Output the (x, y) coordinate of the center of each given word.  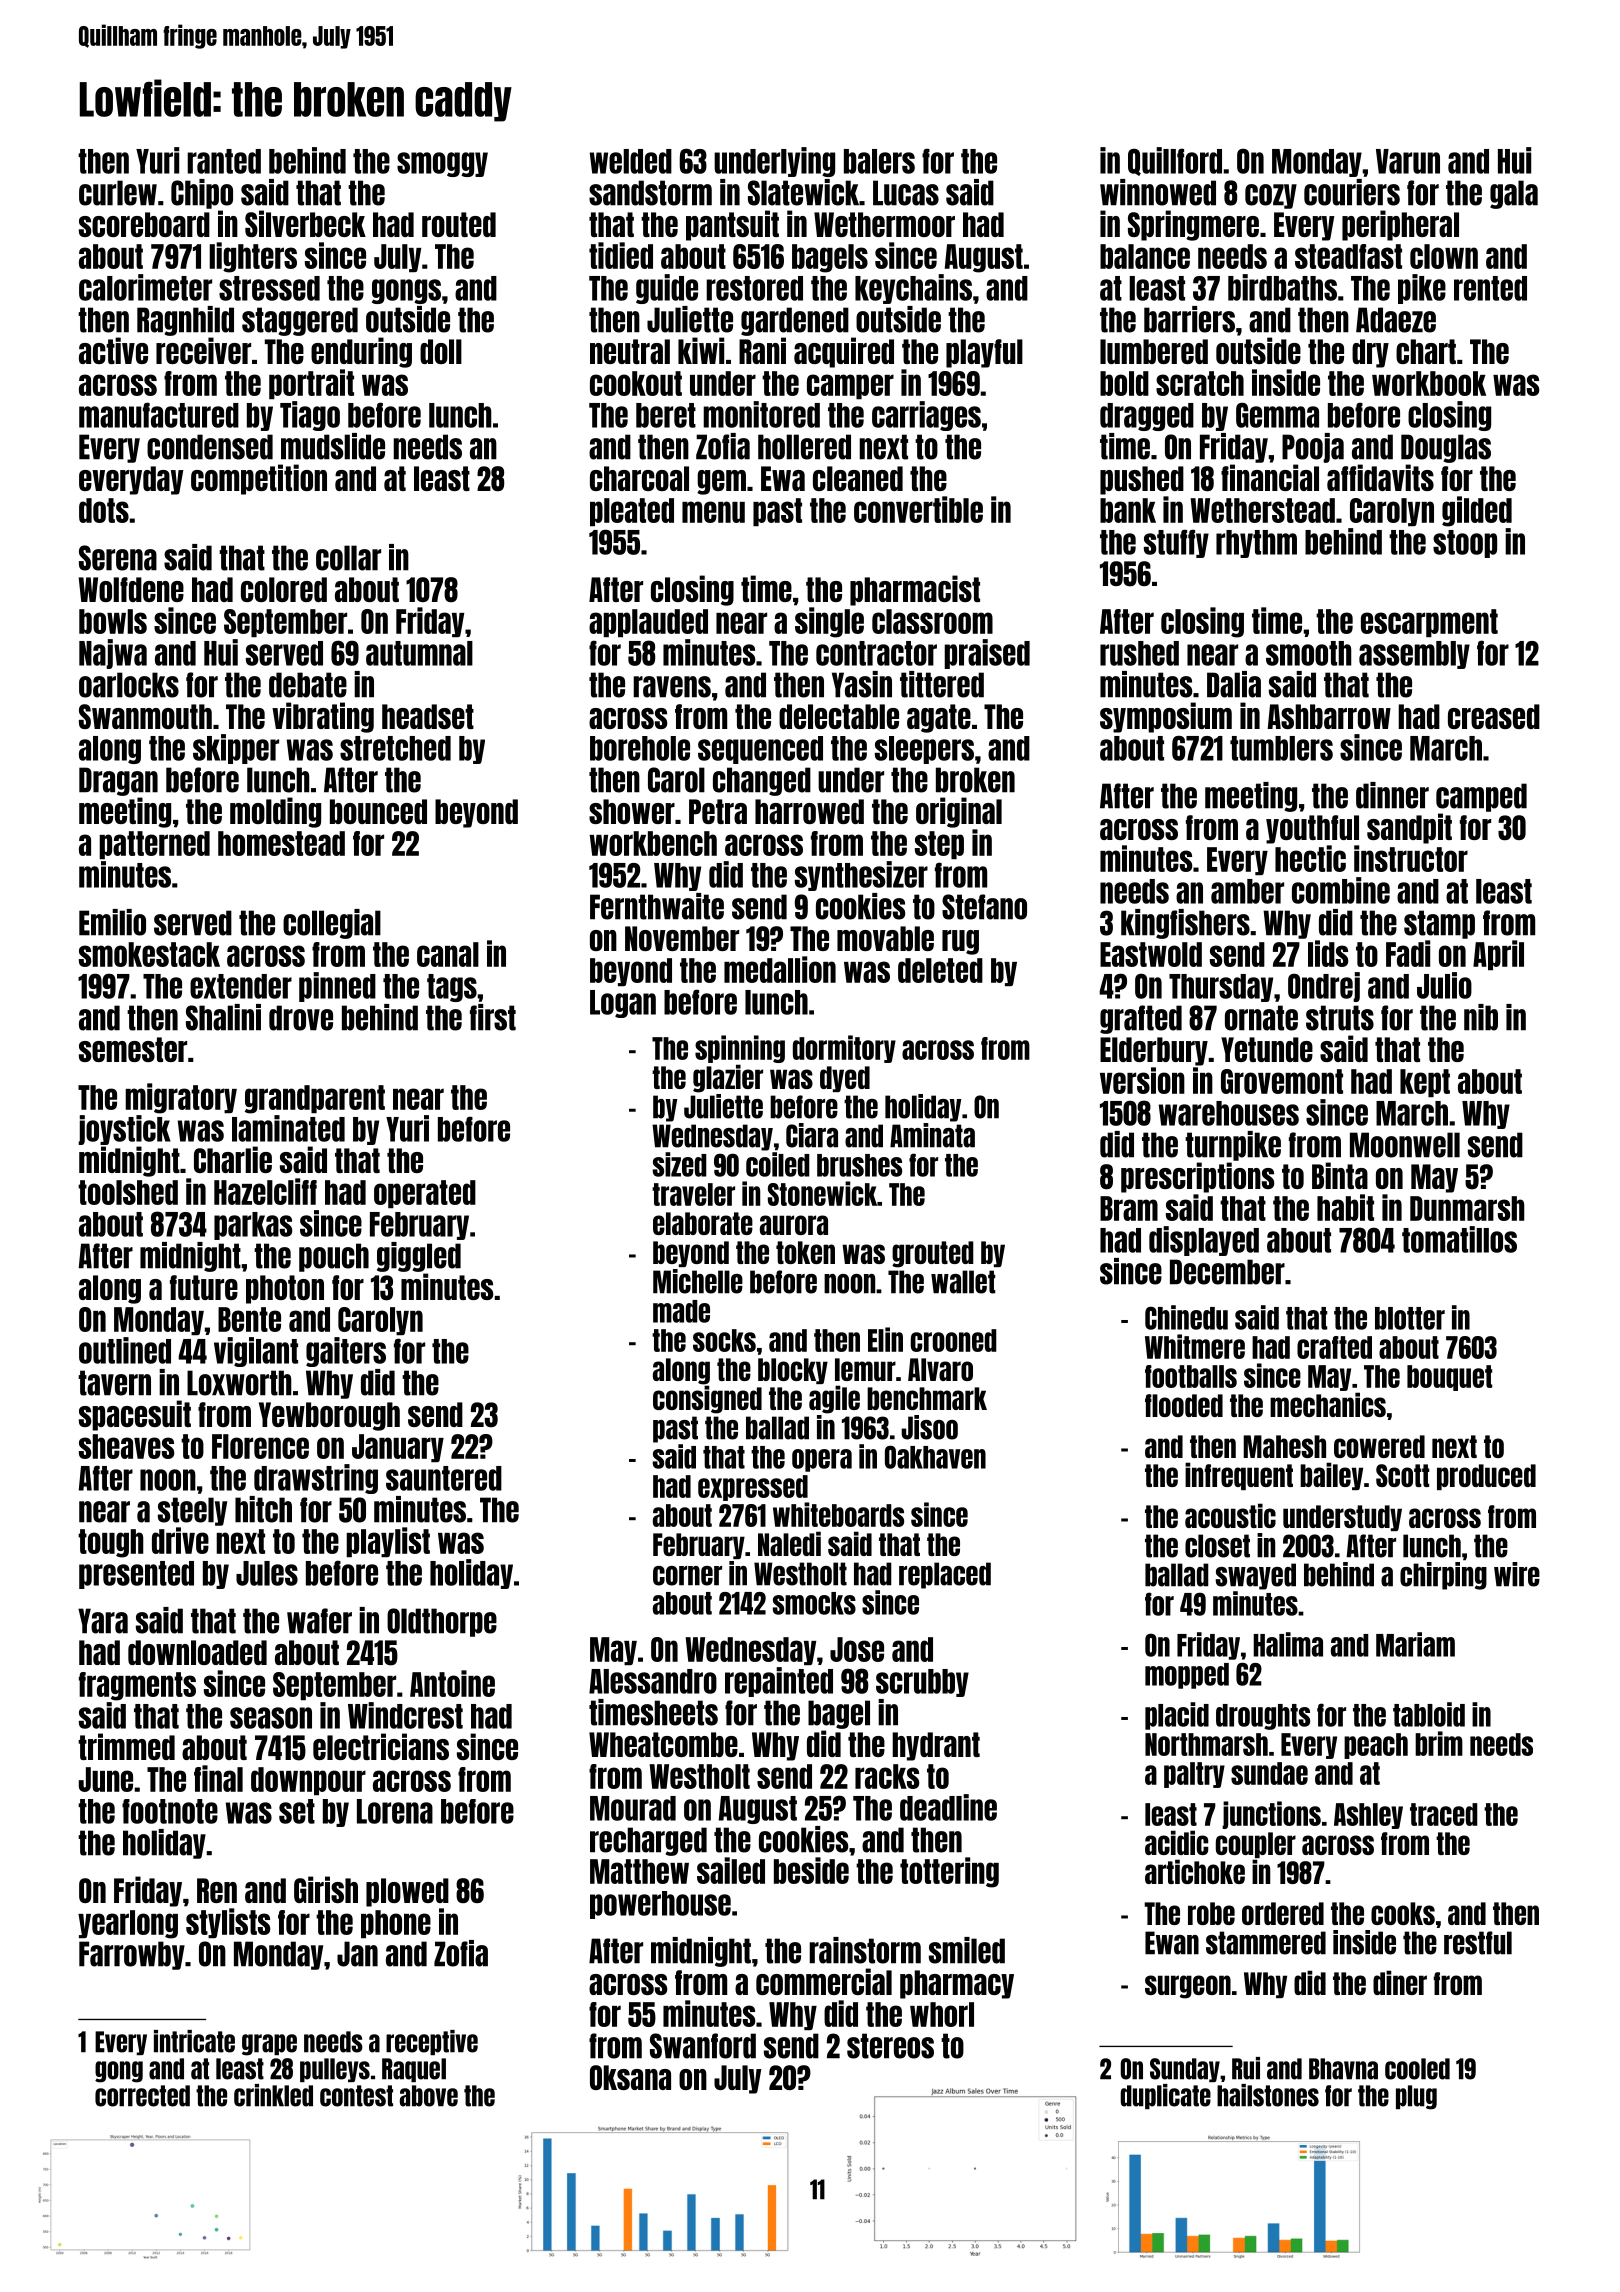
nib (1481, 1017)
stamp (1439, 924)
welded (631, 161)
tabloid (1429, 1714)
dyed (845, 1079)
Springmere (1193, 225)
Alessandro (653, 1681)
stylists (228, 1923)
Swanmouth (145, 716)
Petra (718, 811)
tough (111, 1543)
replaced (945, 1575)
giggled (419, 1257)
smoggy (442, 164)
